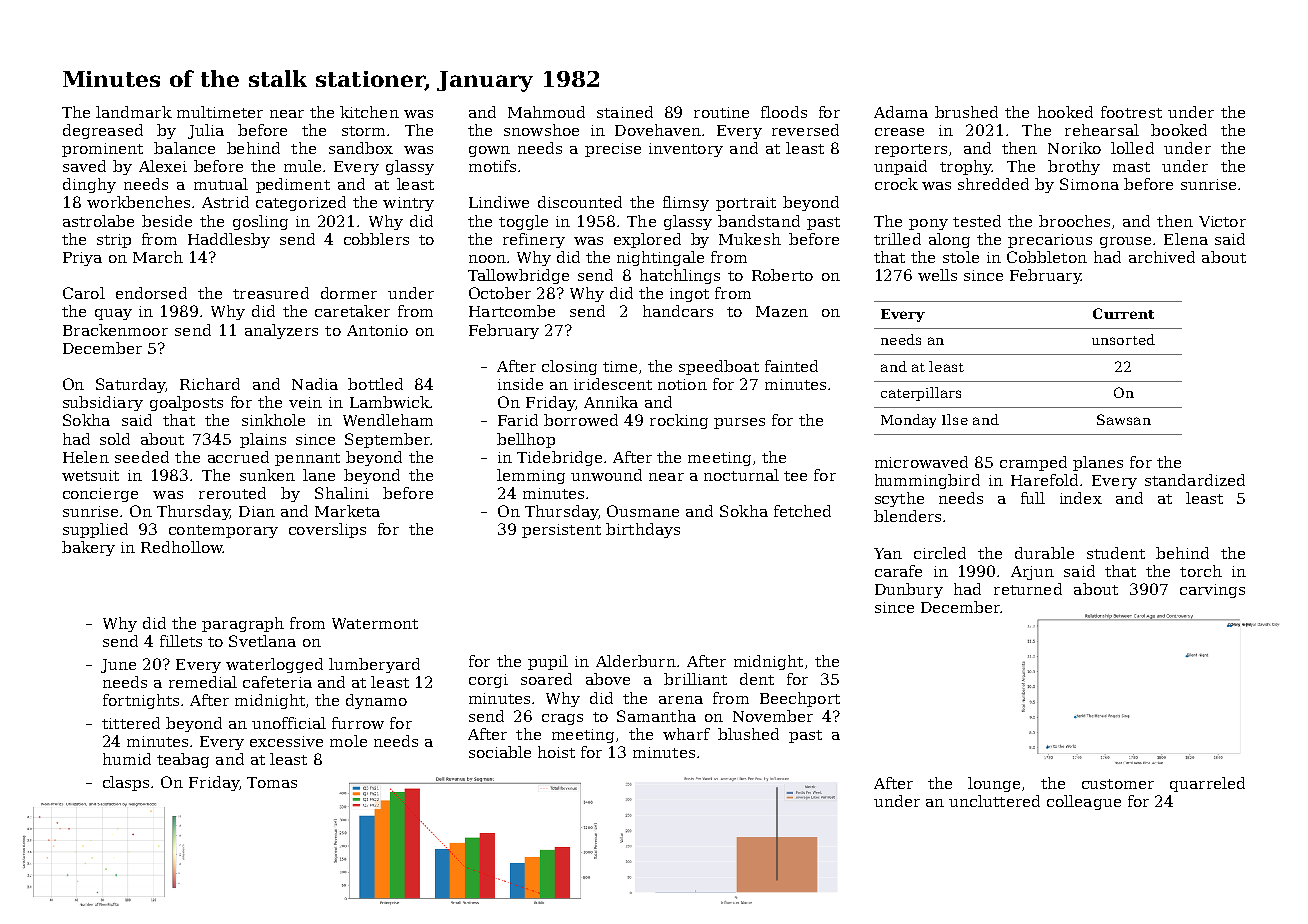  What do you see at coordinates (739, 423) in the screenshot?
I see `purses` at bounding box center [739, 423].
